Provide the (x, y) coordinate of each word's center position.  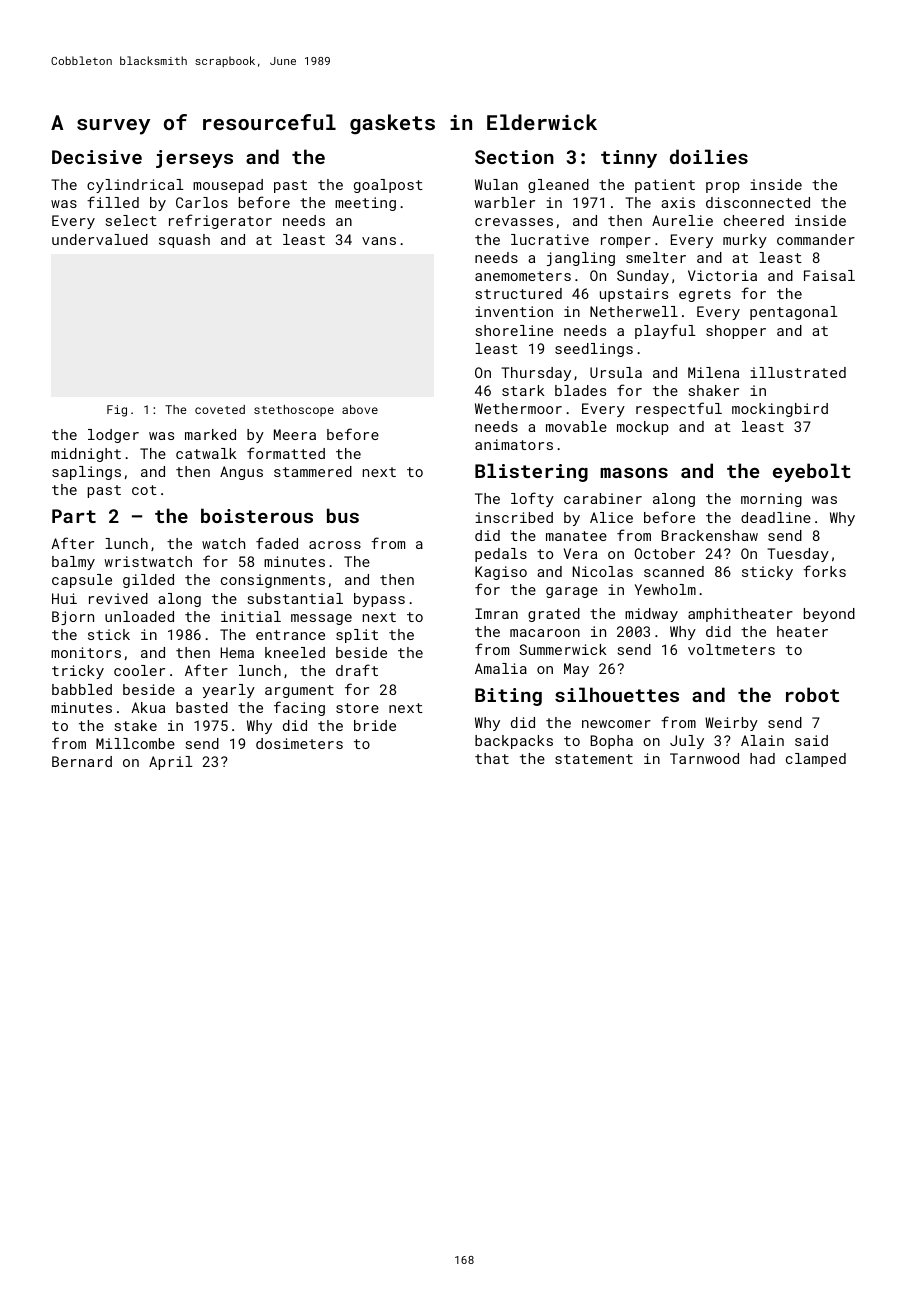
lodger (113, 436)
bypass (379, 600)
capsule (82, 581)
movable (576, 426)
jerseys (194, 159)
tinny (629, 159)
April (171, 763)
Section (514, 157)
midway (651, 615)
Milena (713, 372)
